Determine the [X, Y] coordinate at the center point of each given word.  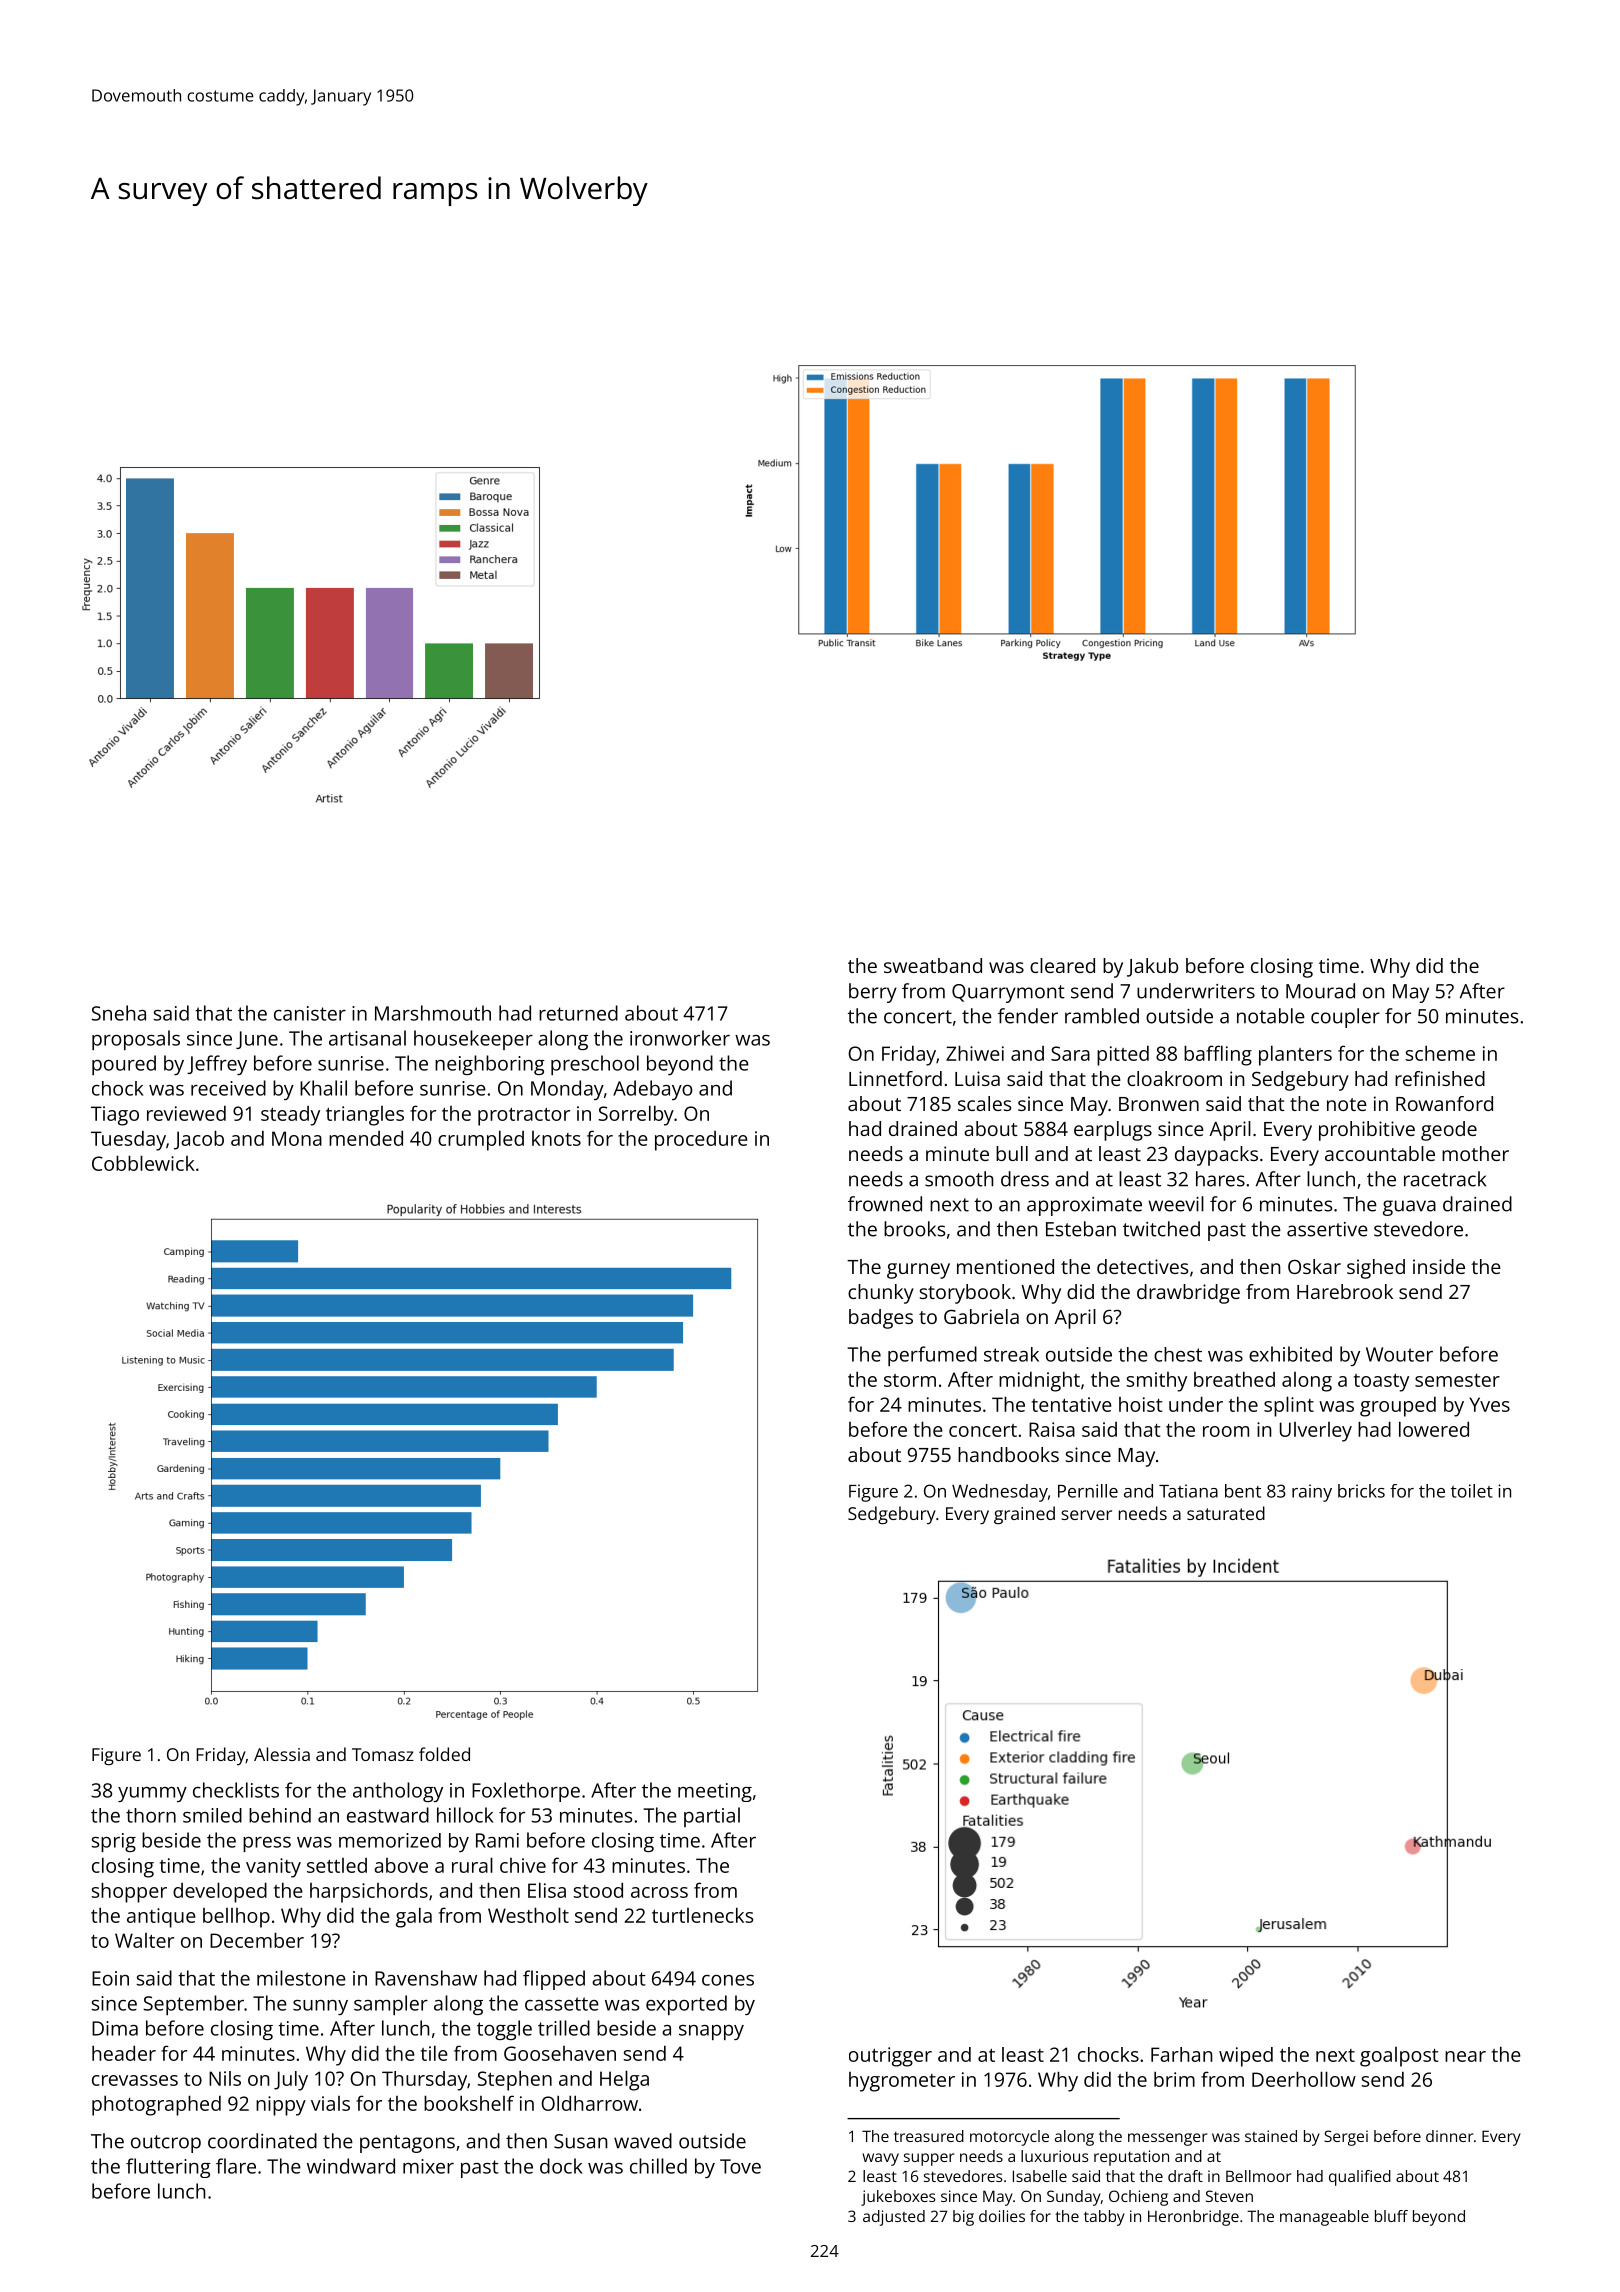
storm [910, 1380]
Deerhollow [1304, 2079]
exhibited [1290, 1354]
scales [984, 1103]
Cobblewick [143, 1163]
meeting [715, 1792]
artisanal [367, 1038]
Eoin [110, 1978]
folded [444, 1754]
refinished [1440, 1078]
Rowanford [1444, 1103]
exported [686, 2005]
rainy [1312, 1493]
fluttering [168, 2168]
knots [556, 1138]
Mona [297, 1138]
